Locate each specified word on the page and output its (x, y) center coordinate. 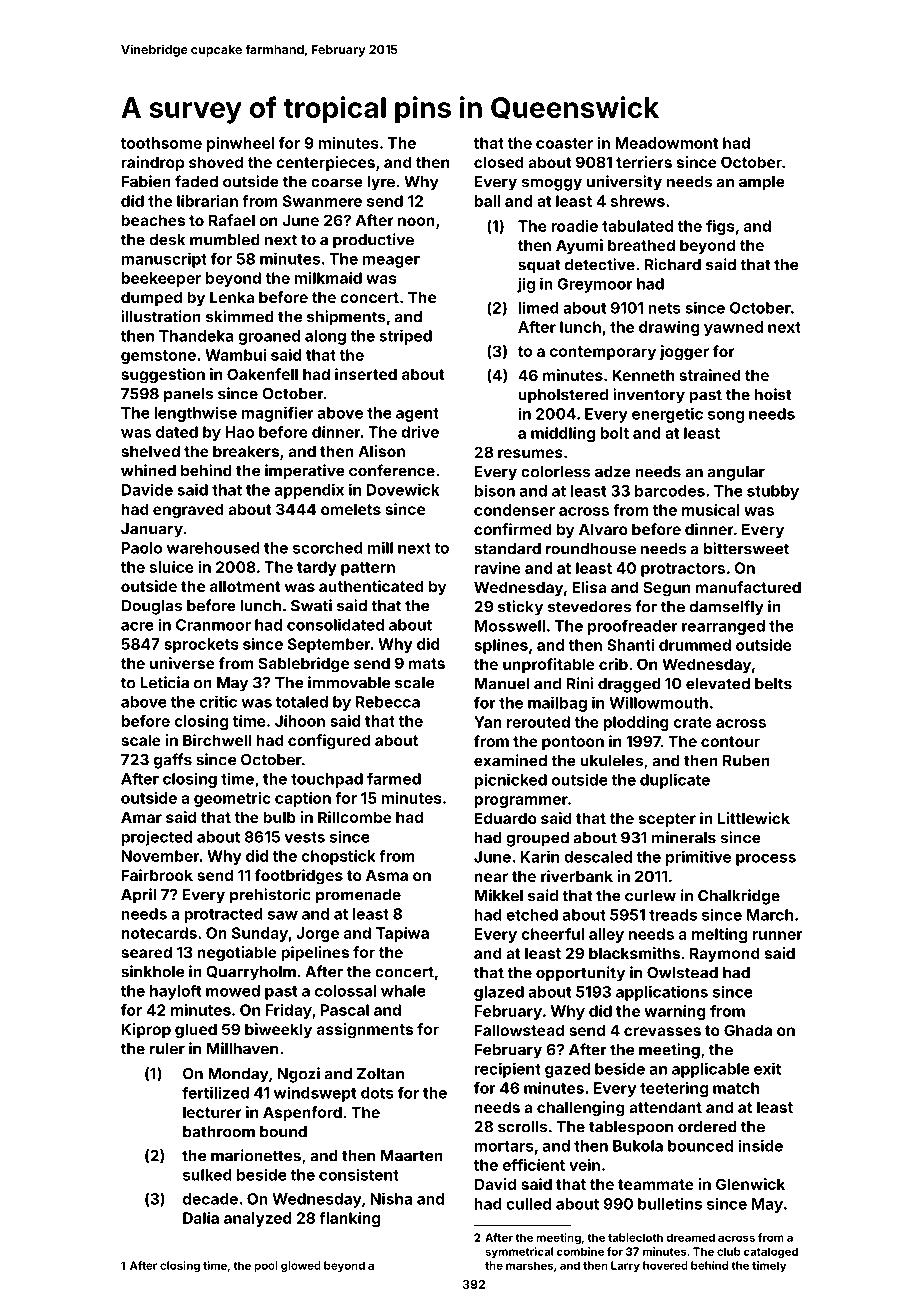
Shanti (630, 645)
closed (499, 162)
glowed (301, 1266)
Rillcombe (355, 817)
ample (762, 183)
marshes (529, 1265)
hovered (665, 1265)
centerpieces (325, 163)
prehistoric (270, 896)
